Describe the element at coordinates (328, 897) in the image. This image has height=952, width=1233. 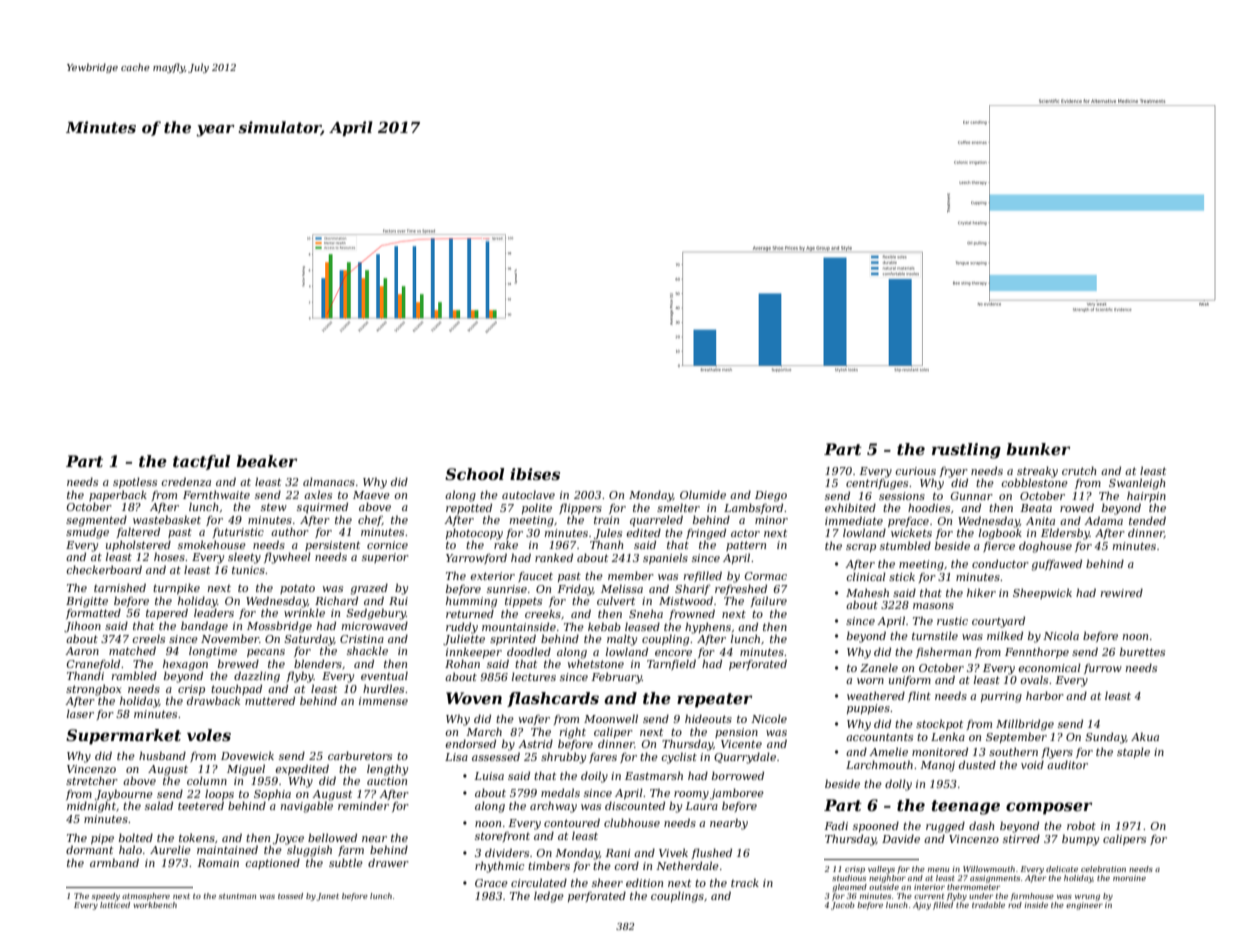
I see `Janet` at that location.
